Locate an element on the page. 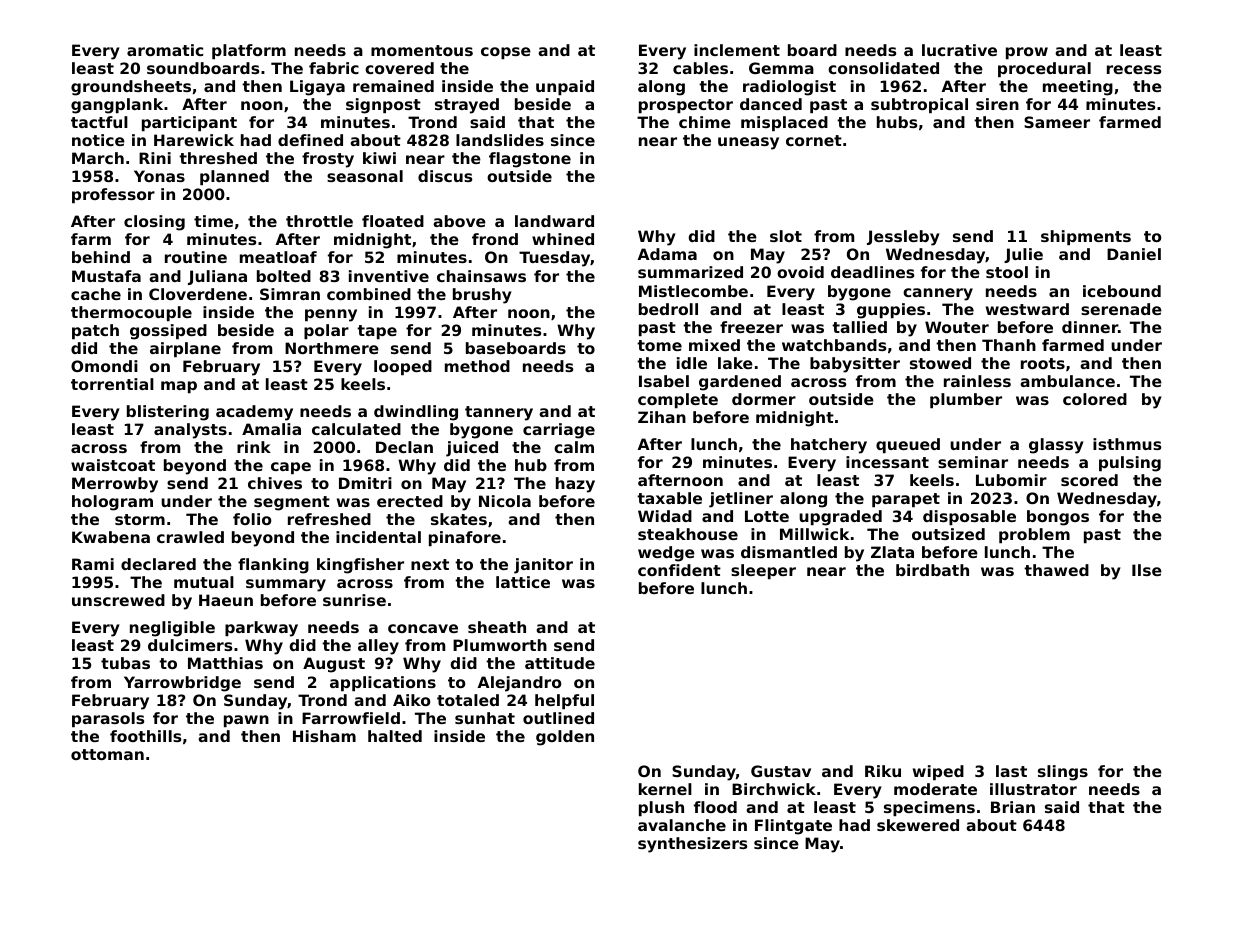  helpful is located at coordinates (564, 701).
